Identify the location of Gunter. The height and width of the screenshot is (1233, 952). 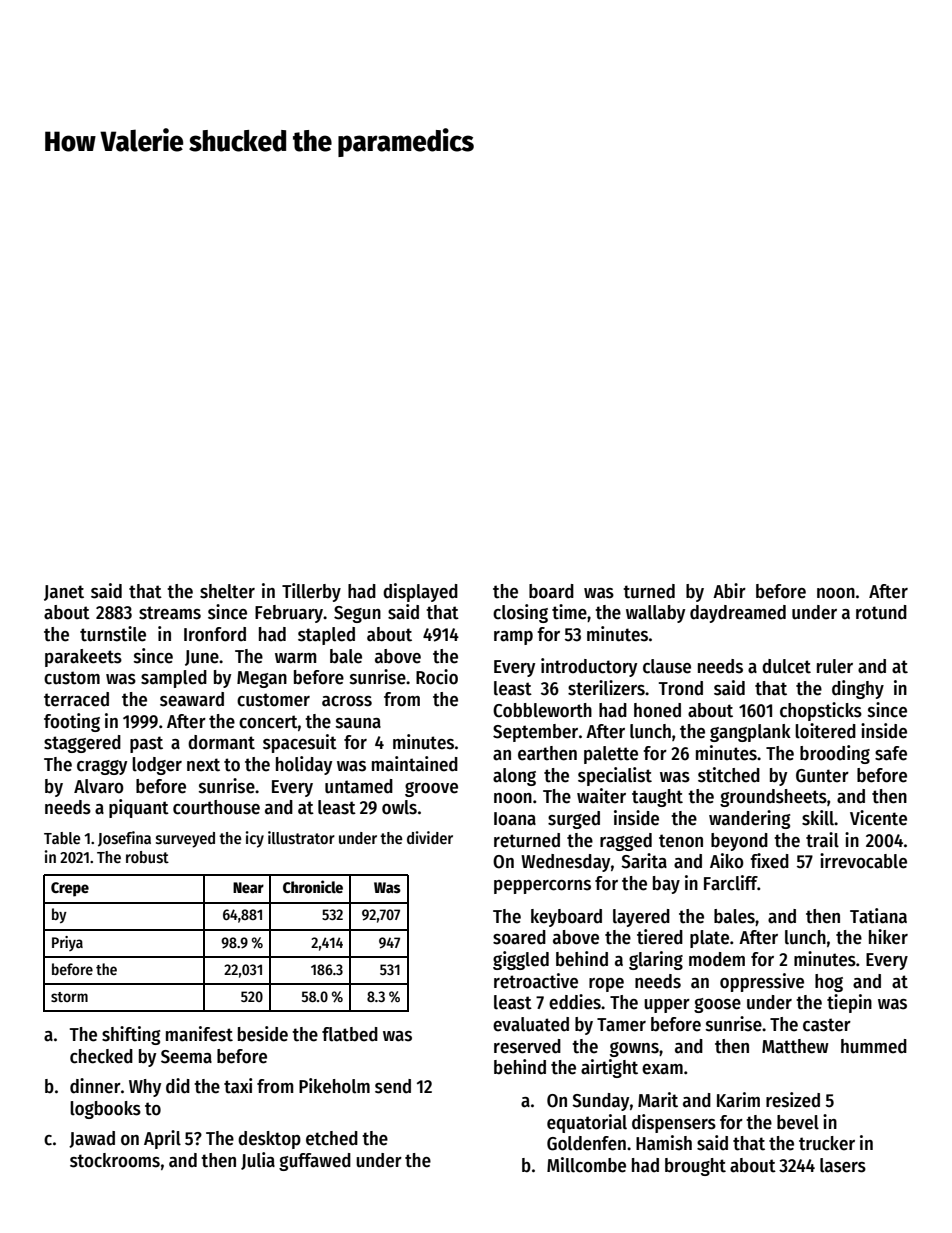
(822, 776).
